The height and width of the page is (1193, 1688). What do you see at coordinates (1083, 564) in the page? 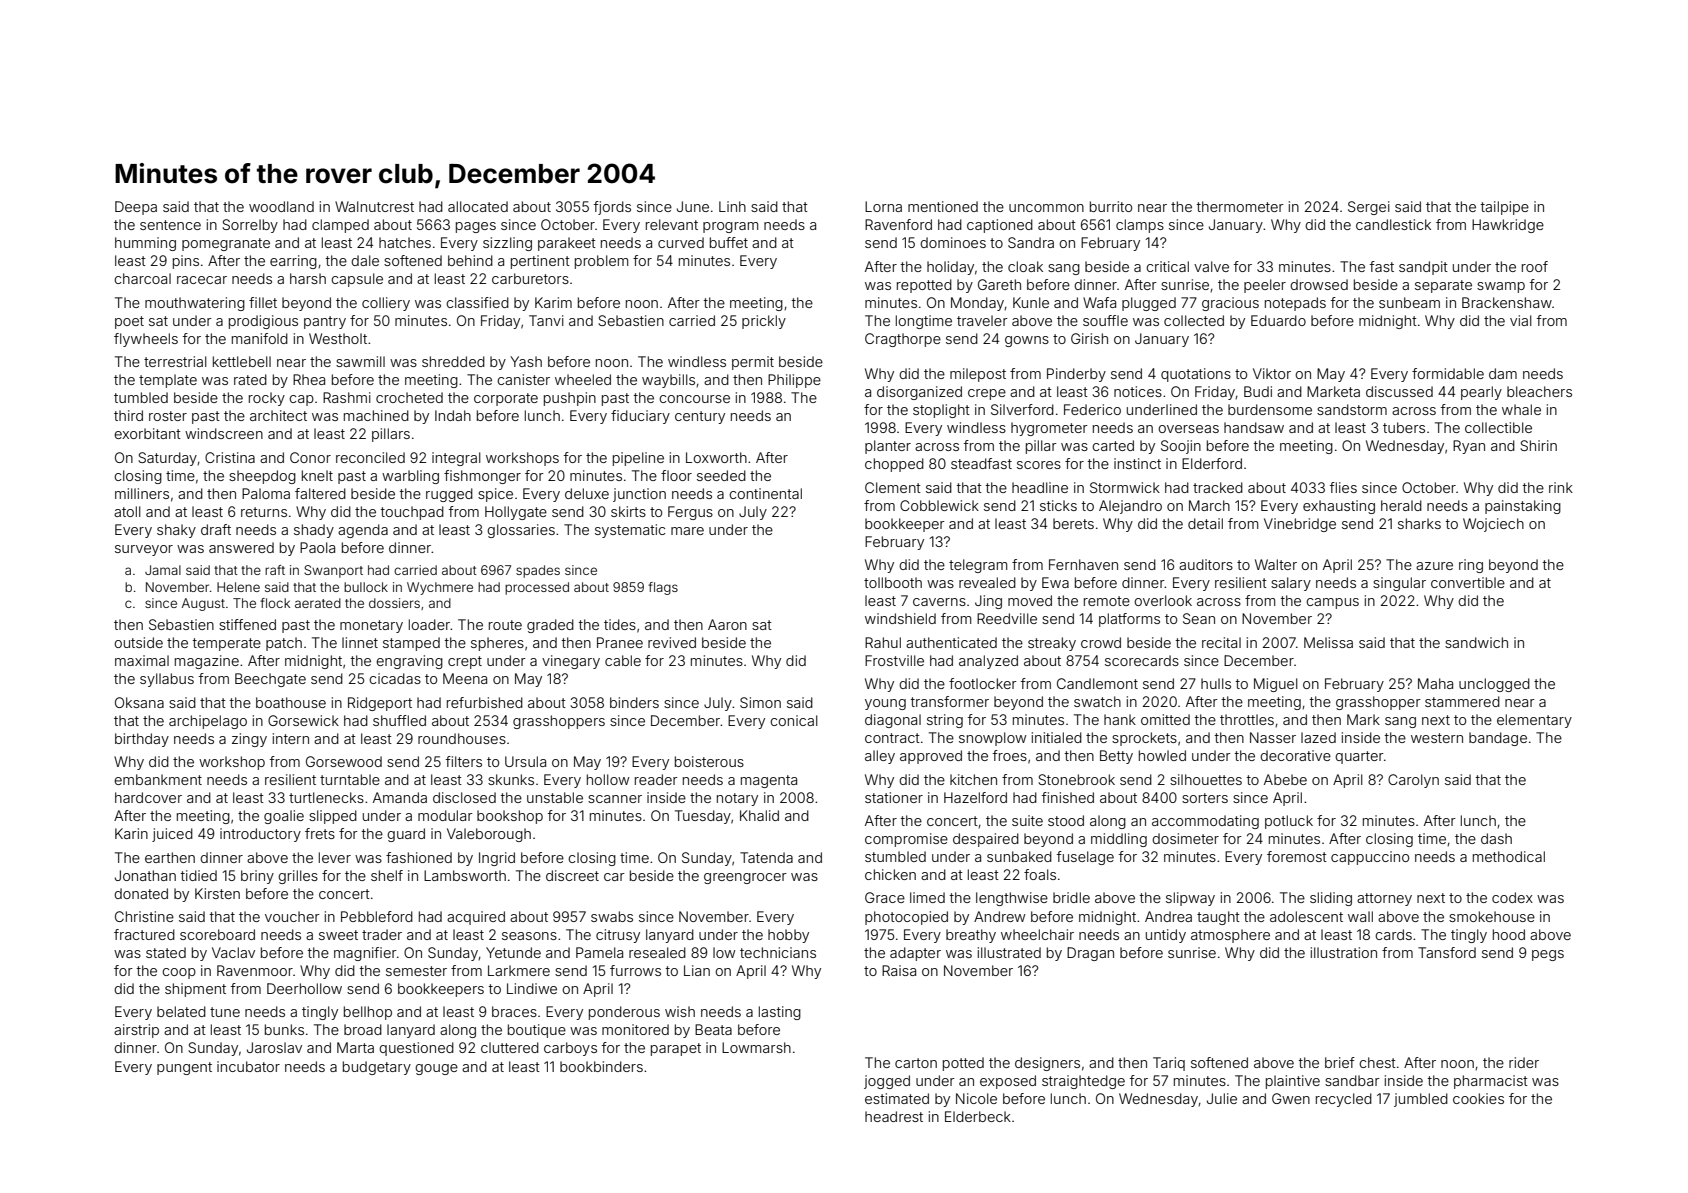
I see `Fernhaven` at bounding box center [1083, 564].
